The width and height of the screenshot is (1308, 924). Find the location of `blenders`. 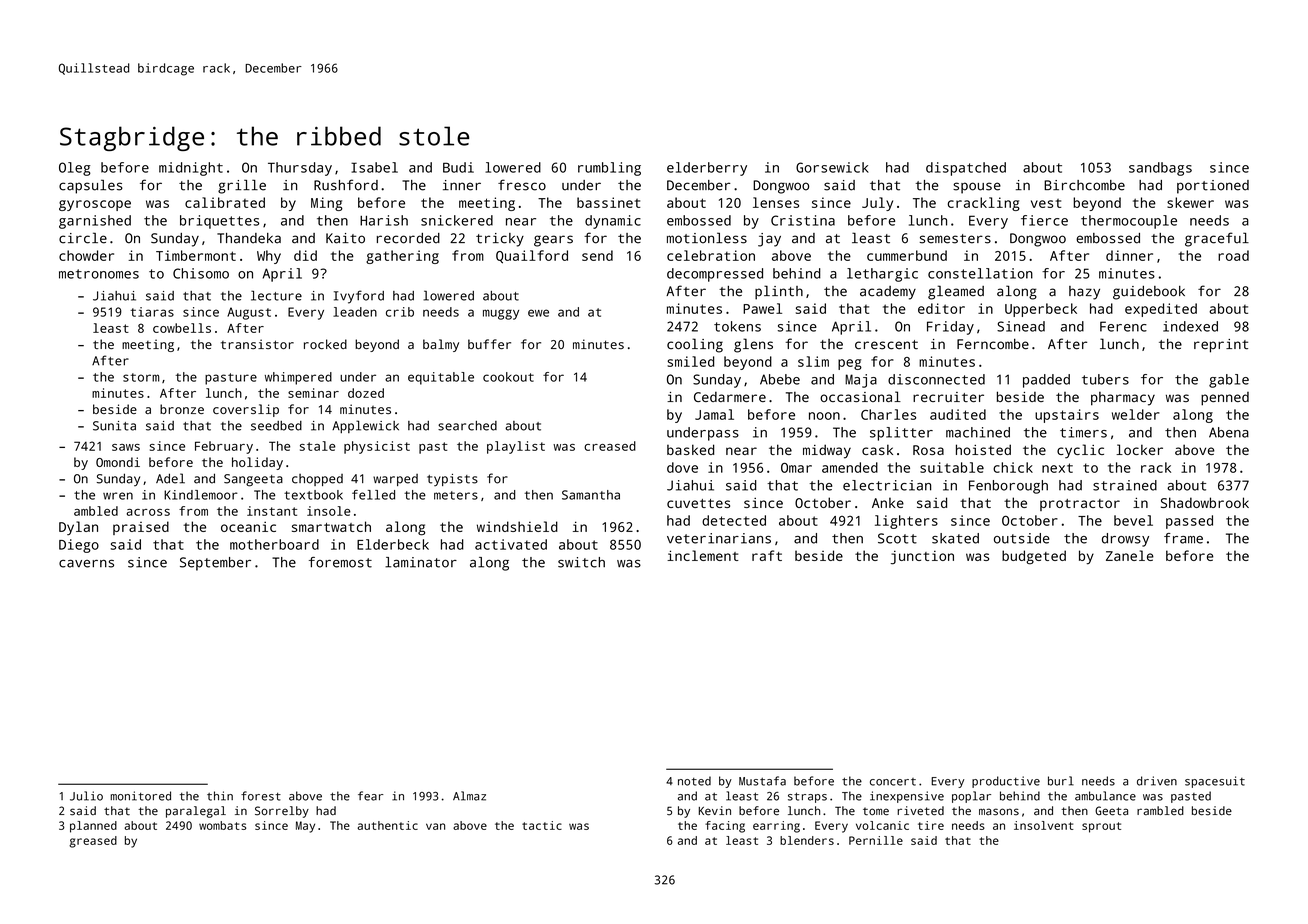

blenders is located at coordinates (807, 840).
